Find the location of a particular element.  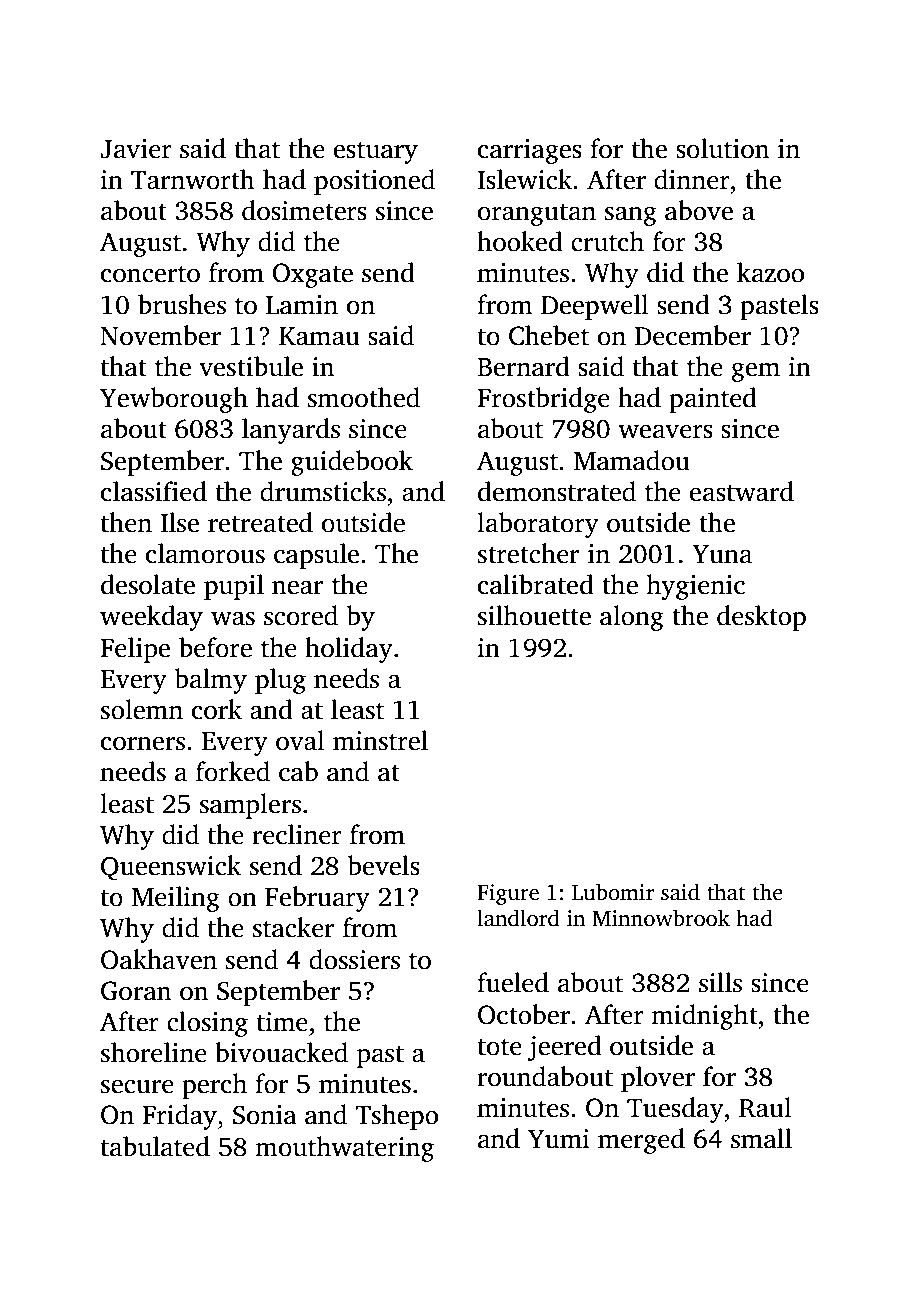

carriages is located at coordinates (530, 151).
